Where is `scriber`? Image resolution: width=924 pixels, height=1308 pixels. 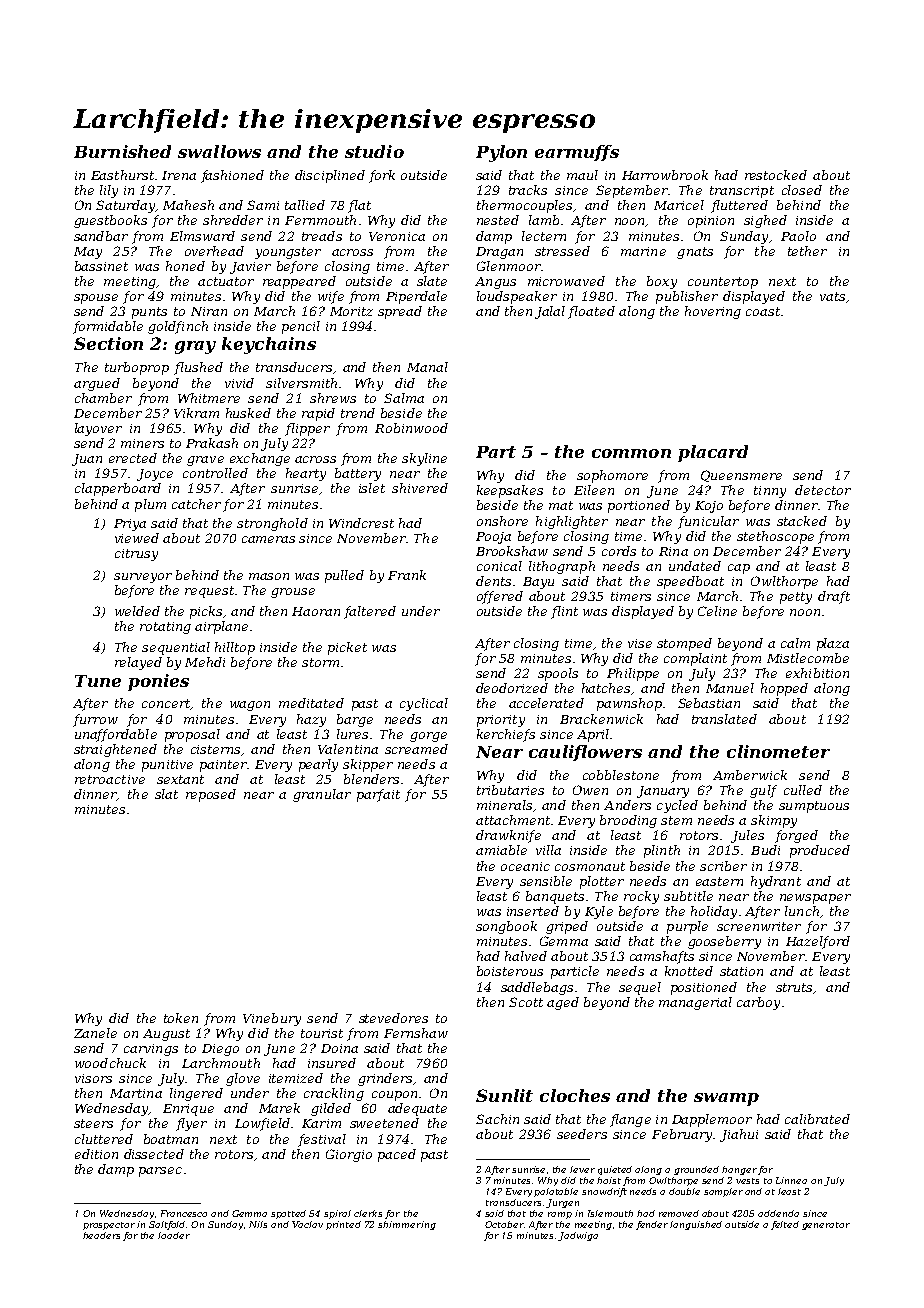 scriber is located at coordinates (723, 866).
